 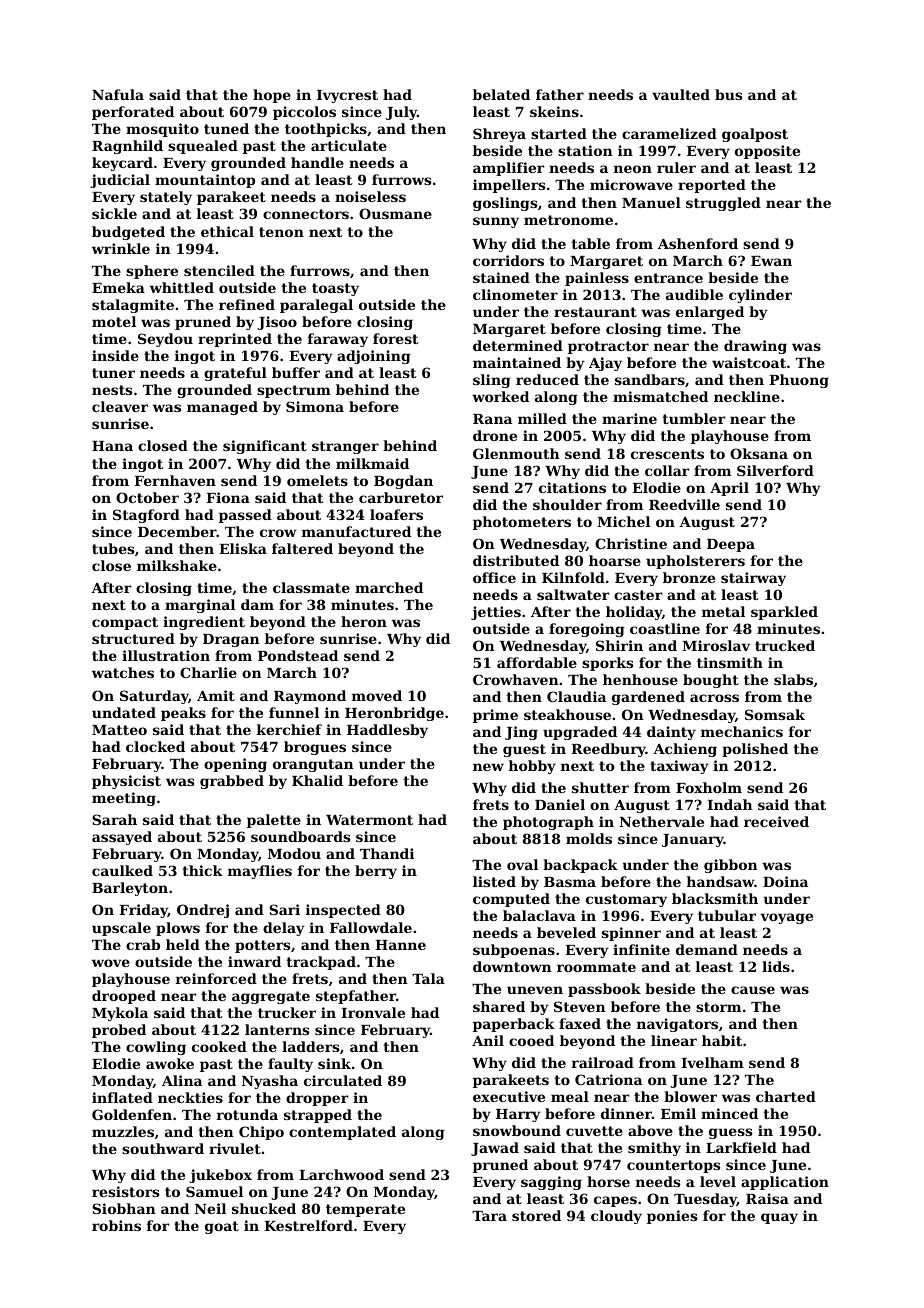 What do you see at coordinates (235, 374) in the screenshot?
I see `grateful` at bounding box center [235, 374].
